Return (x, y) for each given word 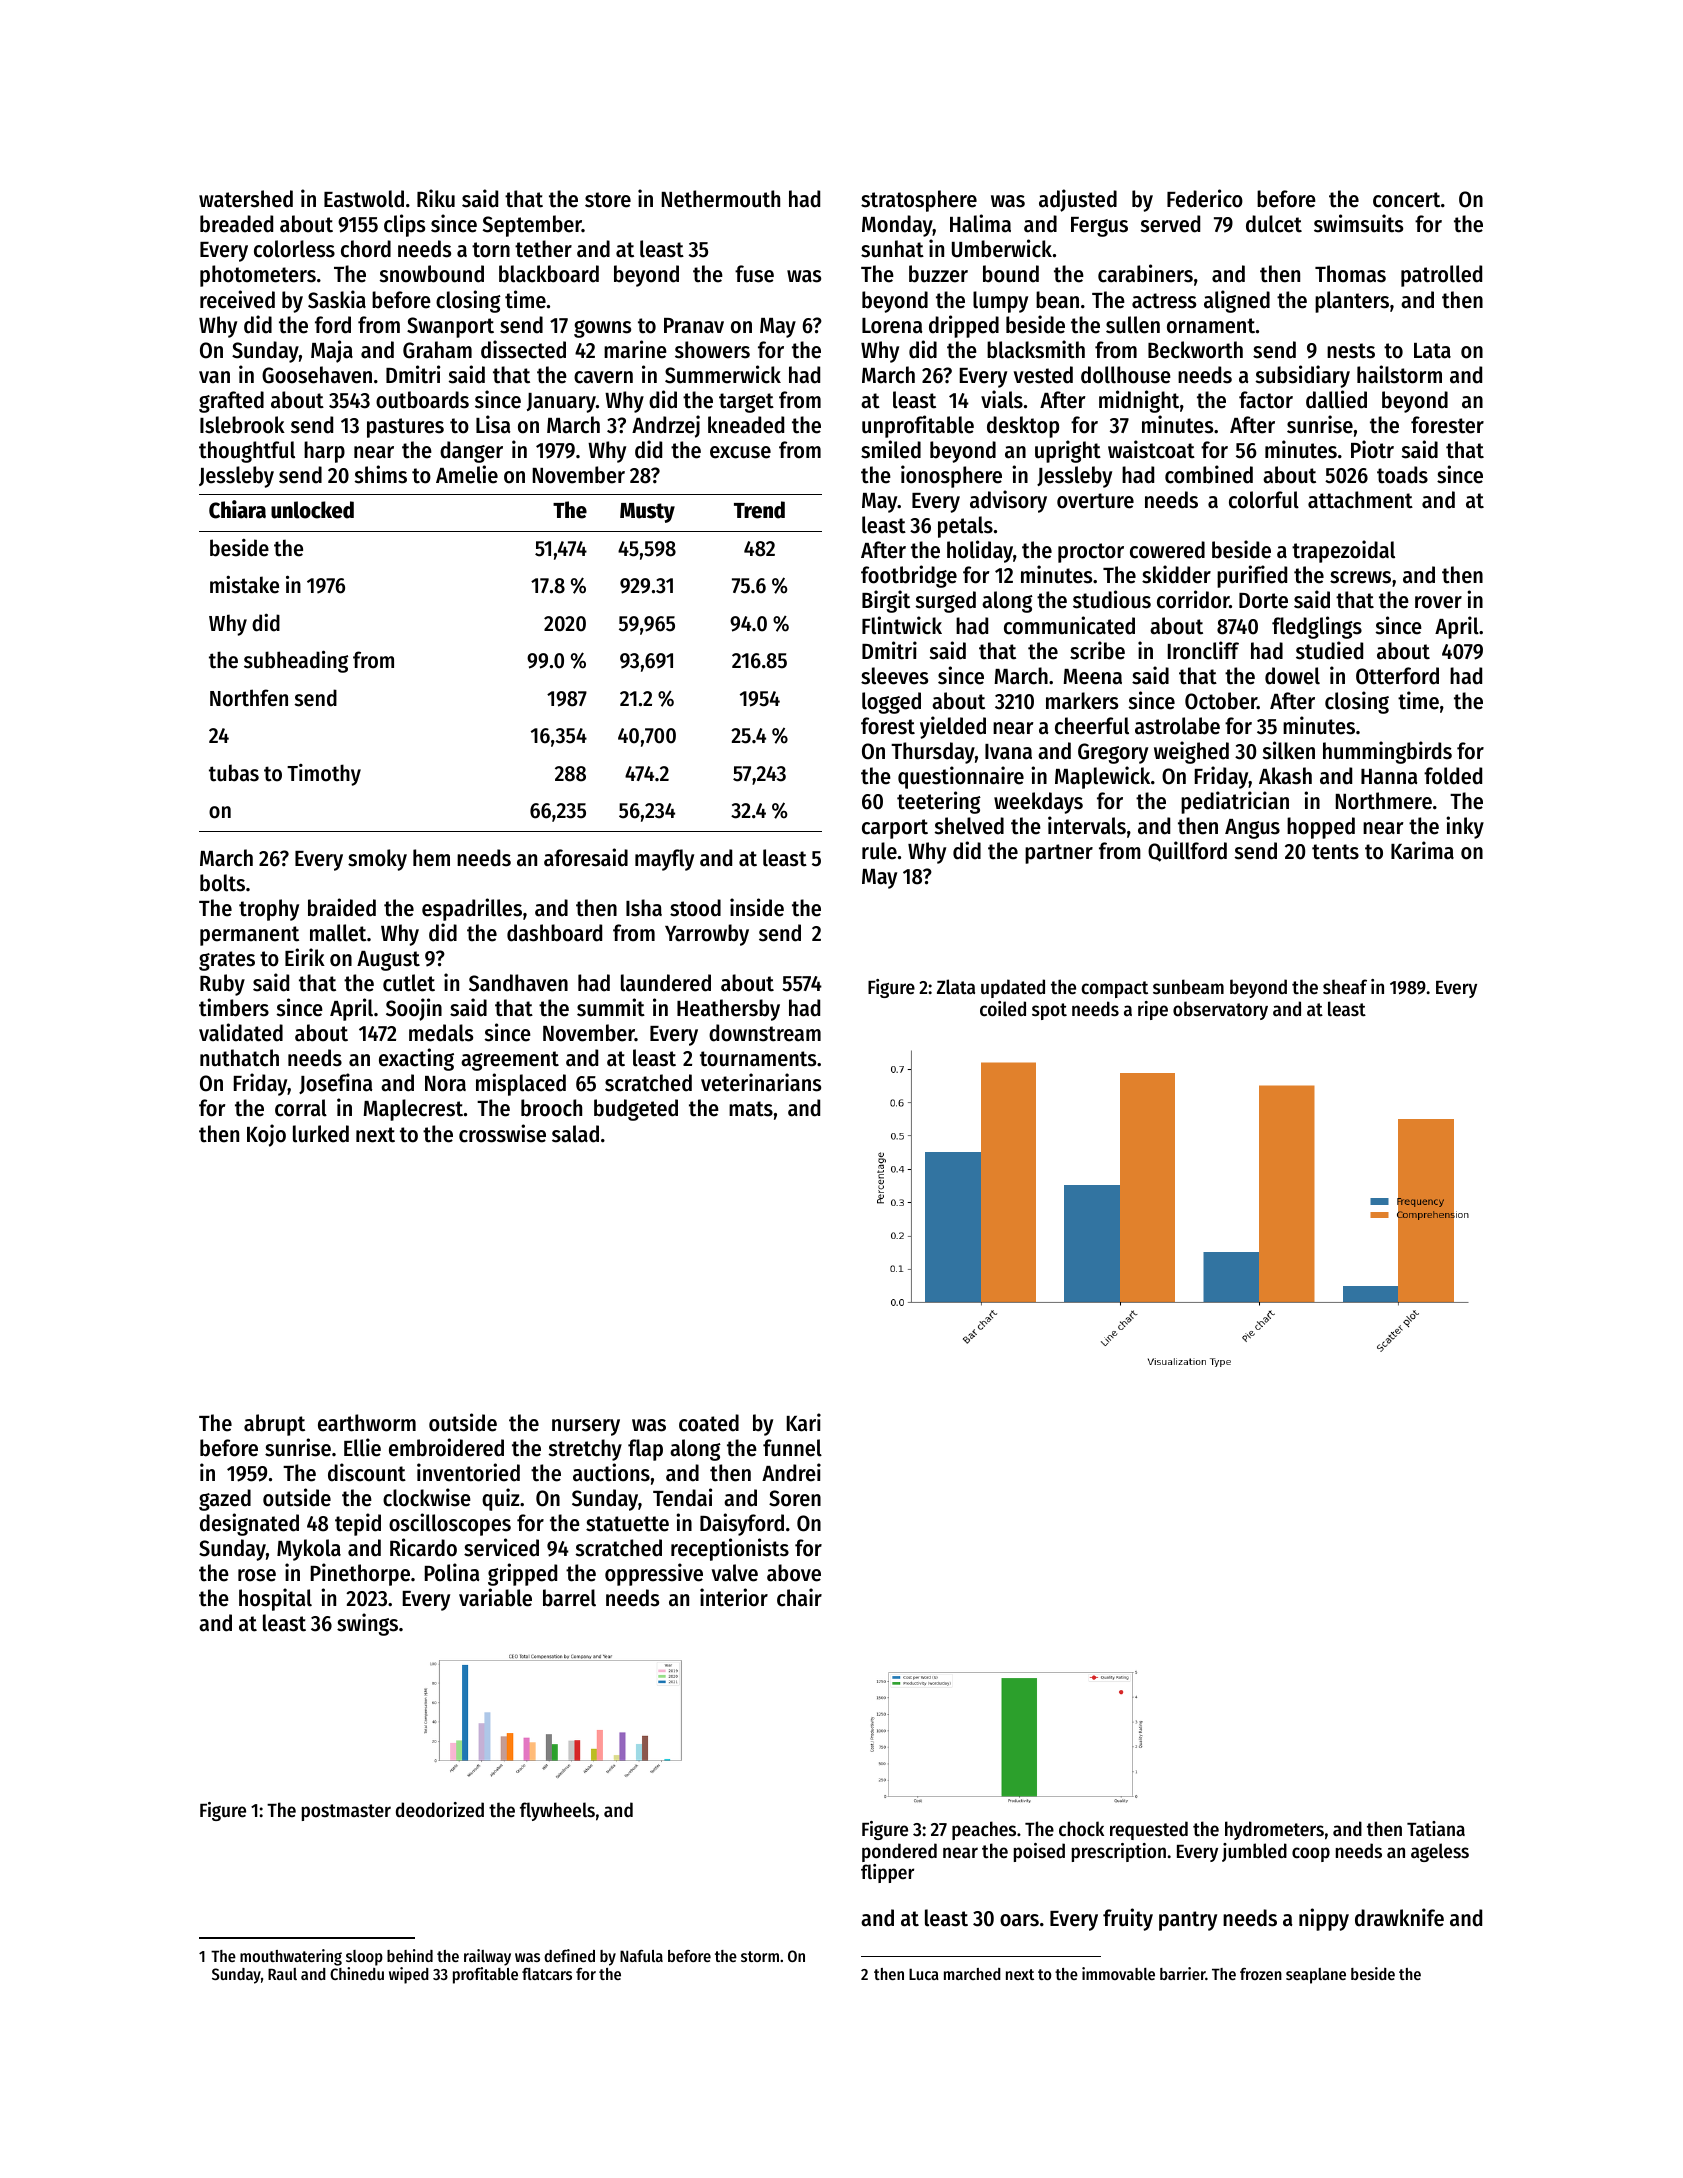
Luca (924, 1974)
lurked (321, 1134)
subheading (296, 661)
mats (751, 1109)
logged (891, 703)
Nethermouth (721, 199)
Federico (1205, 198)
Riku (436, 198)
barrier (1183, 1973)
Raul (282, 1974)
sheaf (1345, 987)
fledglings (1317, 627)
